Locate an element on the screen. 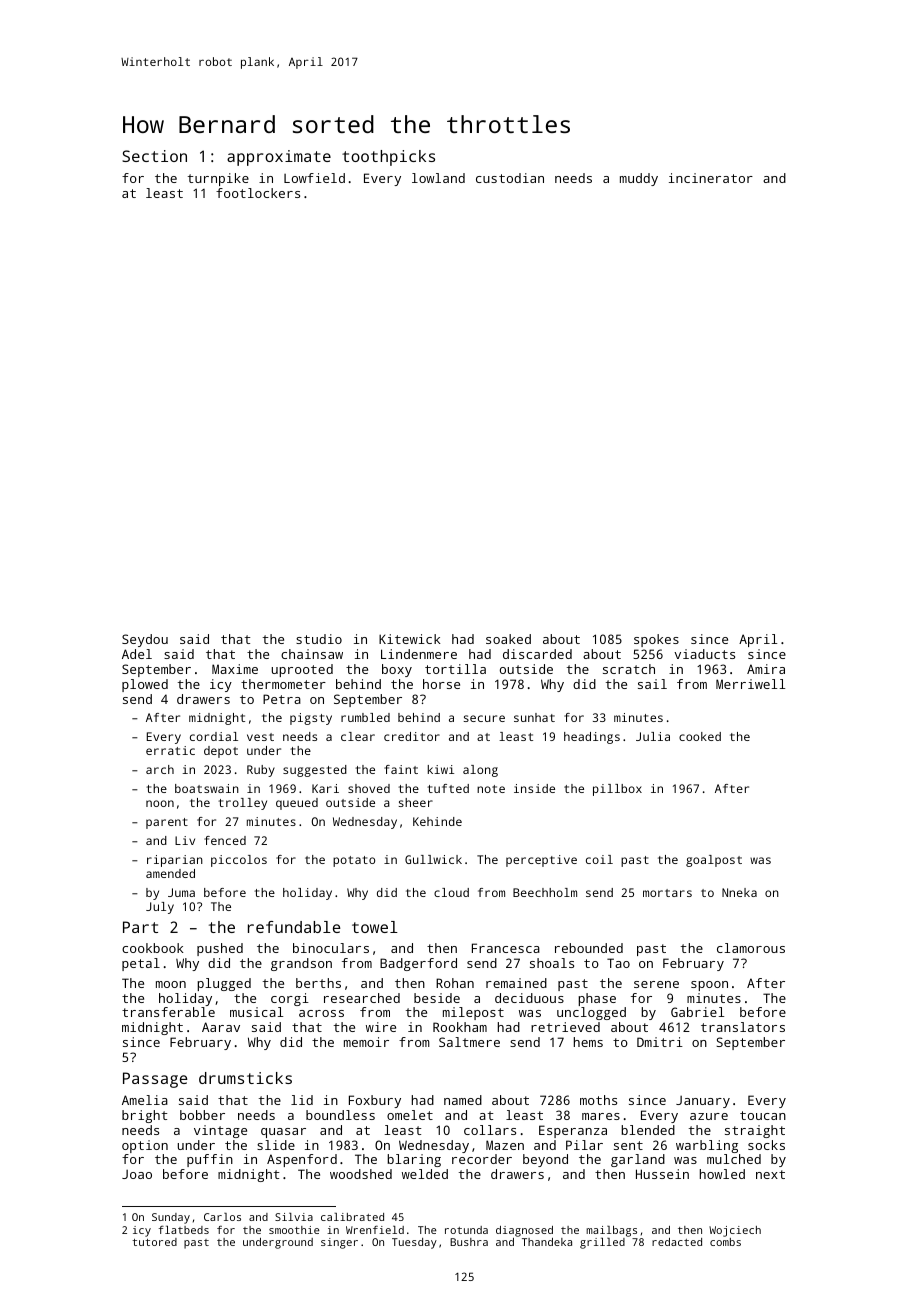  Tuesday is located at coordinates (414, 1243).
